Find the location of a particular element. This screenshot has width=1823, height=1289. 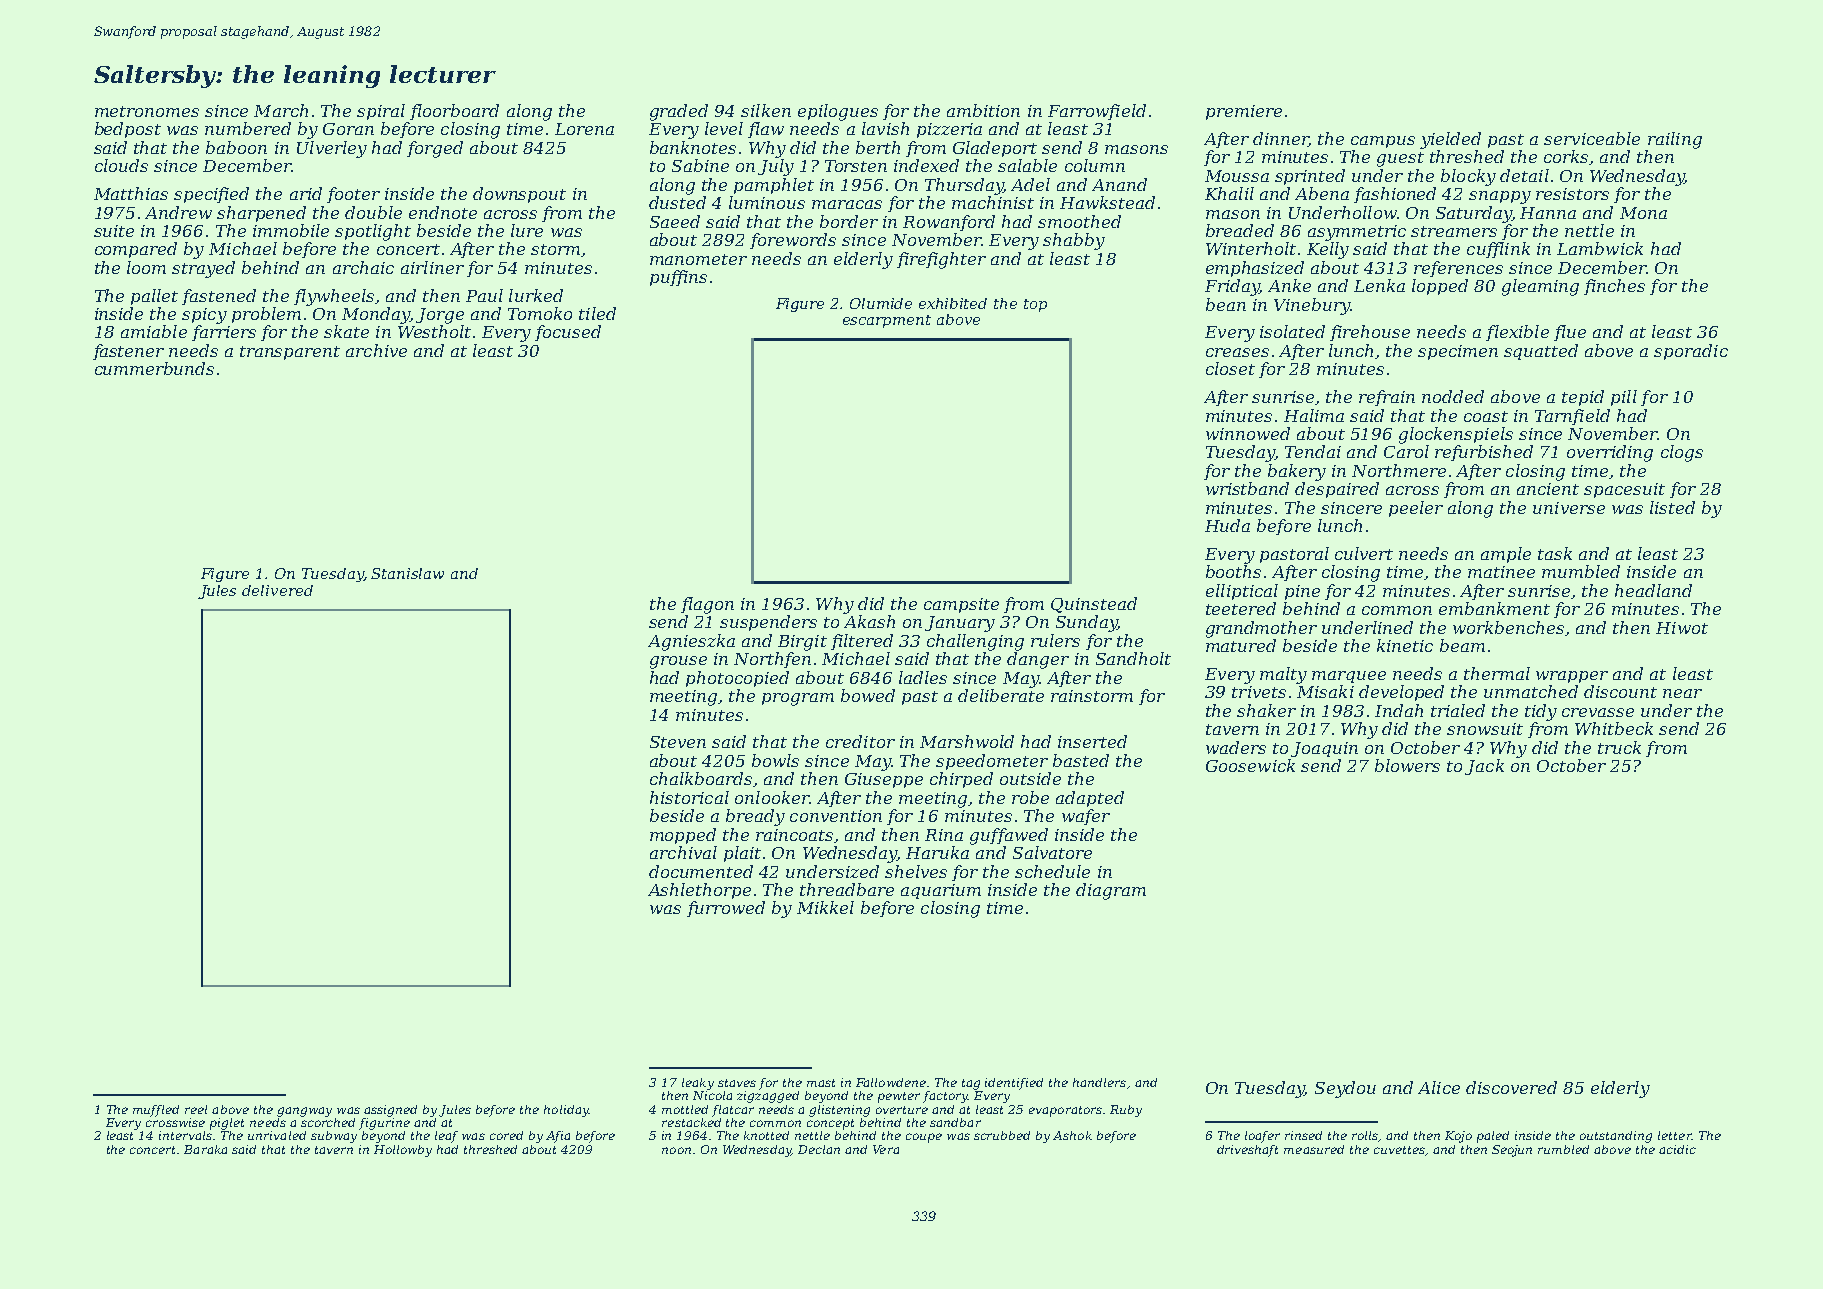

graded is located at coordinates (679, 112).
